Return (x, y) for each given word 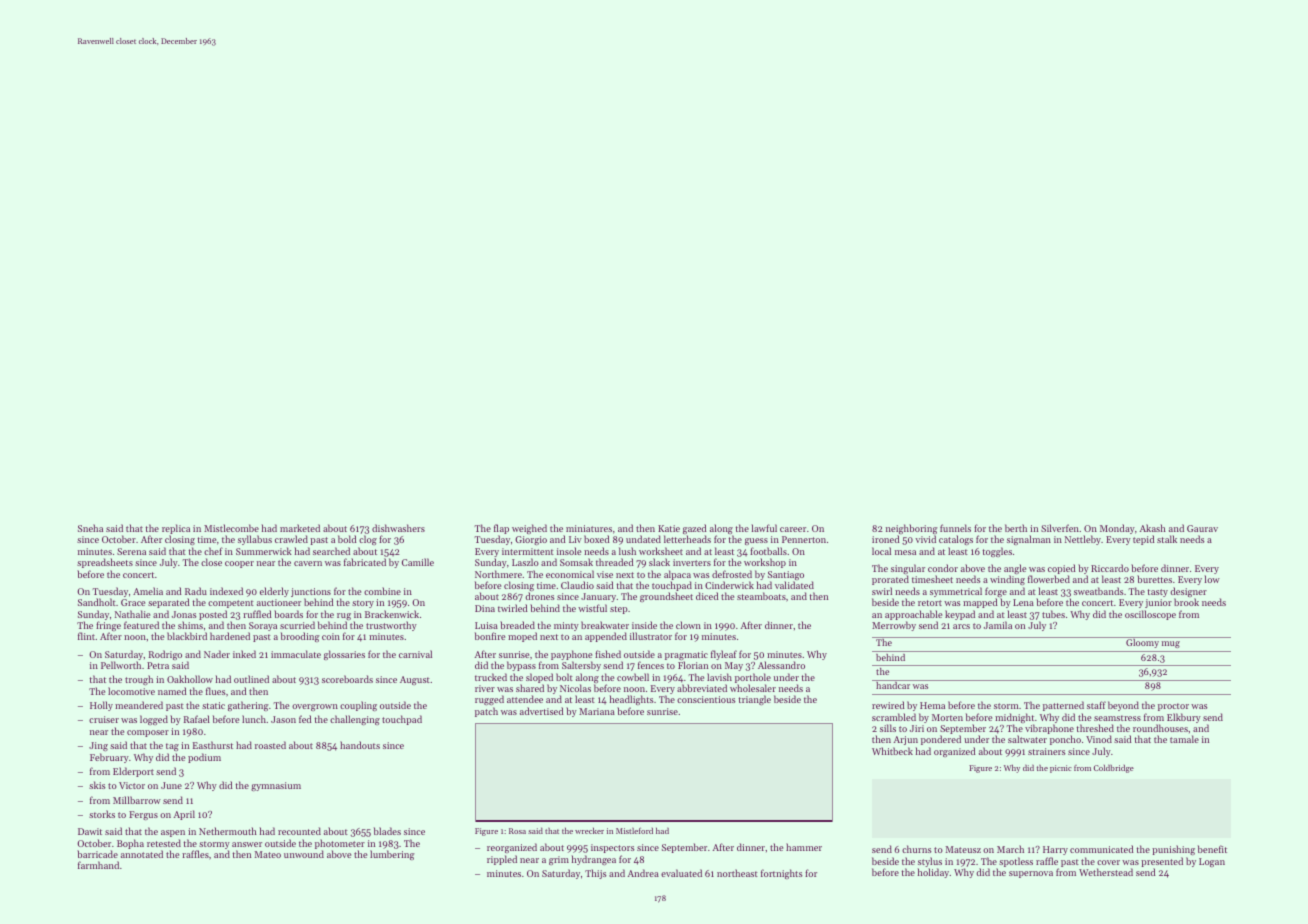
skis (97, 785)
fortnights (782, 874)
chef (213, 551)
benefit (1212, 849)
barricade (97, 854)
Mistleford (634, 830)
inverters (692, 562)
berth (1016, 528)
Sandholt (97, 602)
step (619, 610)
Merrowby (894, 626)
